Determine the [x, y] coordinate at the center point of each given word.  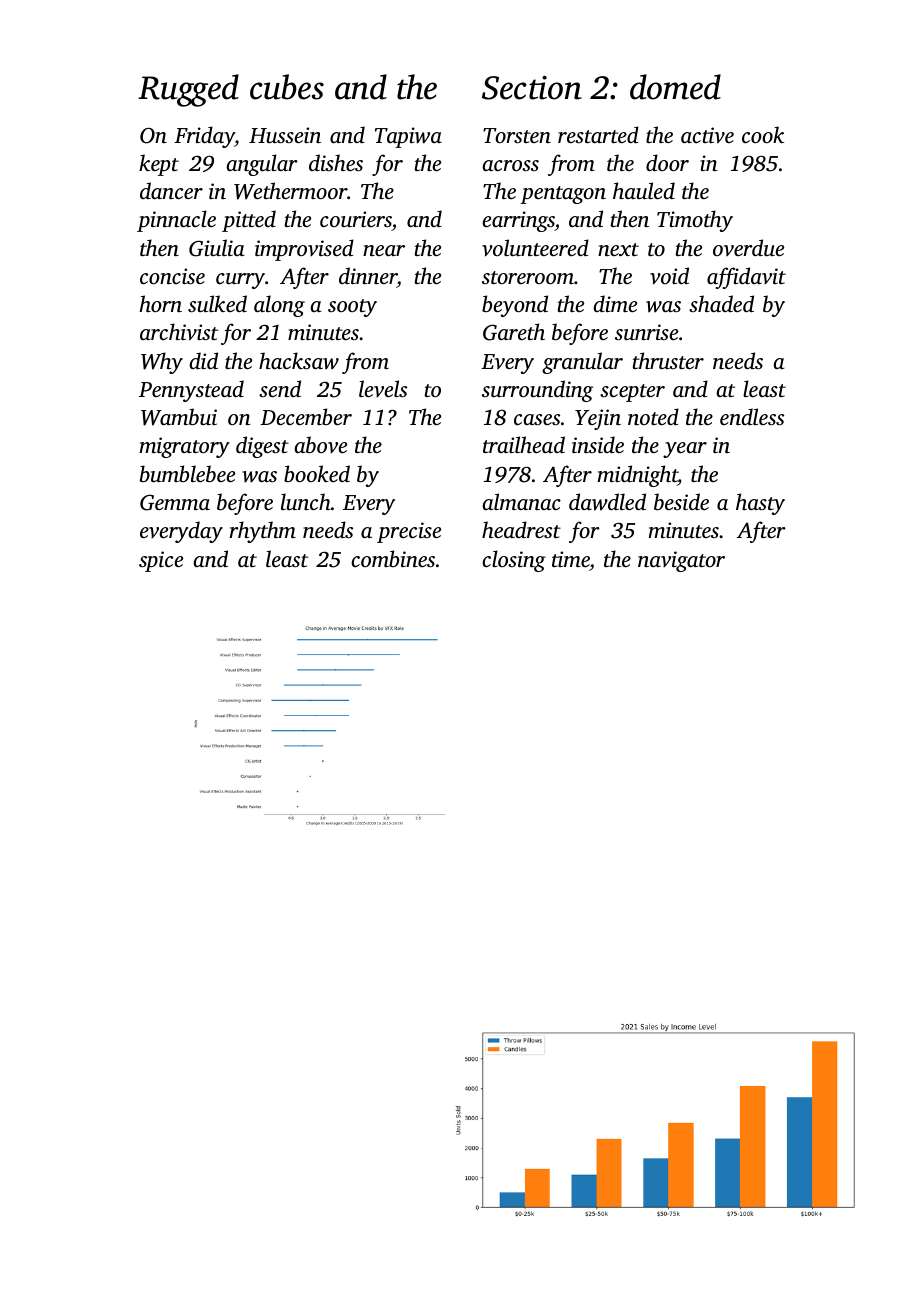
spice [161, 561]
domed [675, 87]
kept [159, 165]
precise [409, 532]
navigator [681, 561]
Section [532, 88]
